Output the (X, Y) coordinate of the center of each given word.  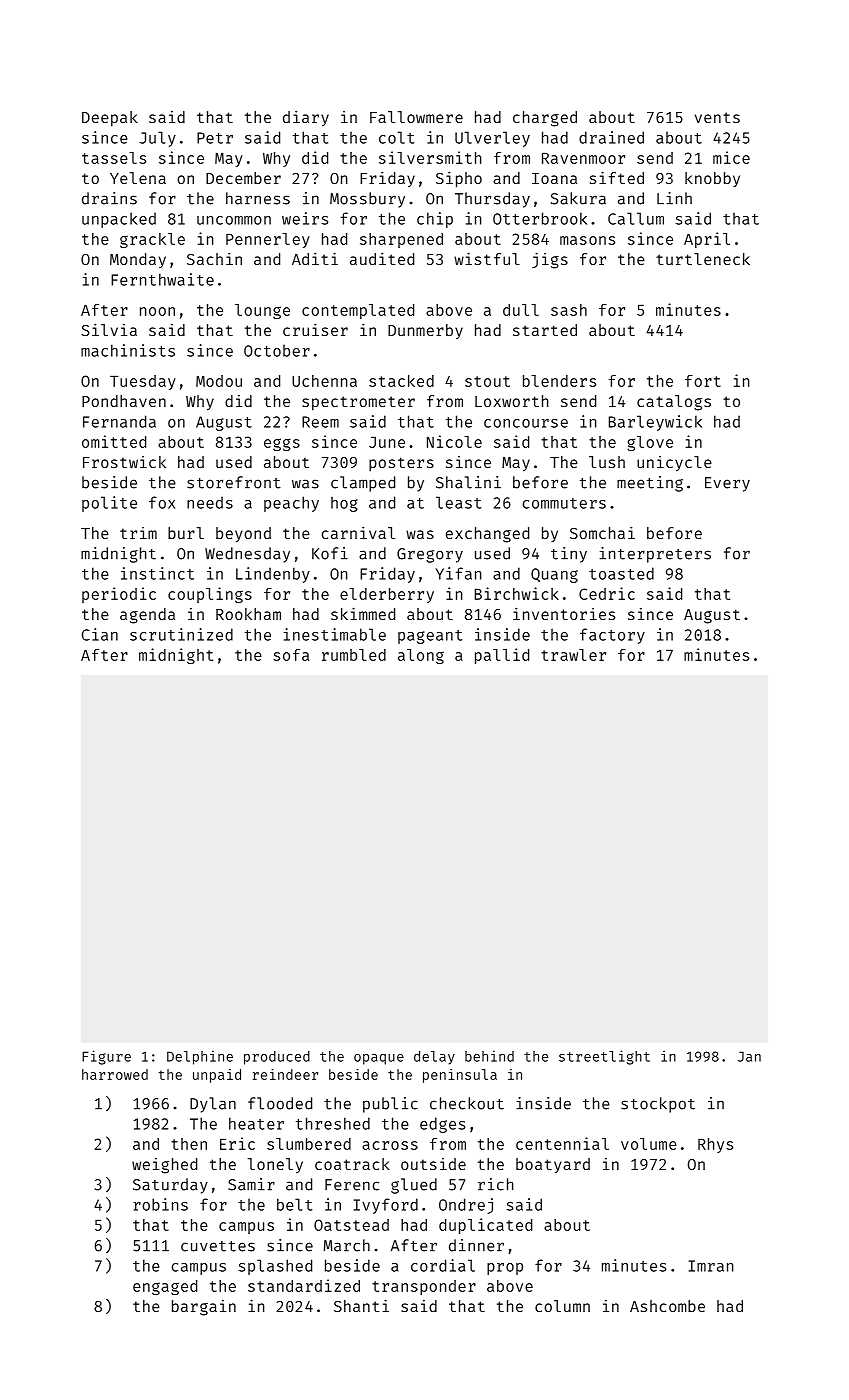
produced (277, 1058)
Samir (251, 1184)
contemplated (358, 311)
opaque (379, 1059)
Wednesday (247, 555)
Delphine (200, 1057)
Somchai (602, 532)
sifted (617, 177)
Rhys (715, 1145)
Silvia (109, 329)
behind (489, 1056)
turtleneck (703, 259)
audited (382, 258)
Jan (749, 1056)
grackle (152, 240)
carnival (358, 532)
